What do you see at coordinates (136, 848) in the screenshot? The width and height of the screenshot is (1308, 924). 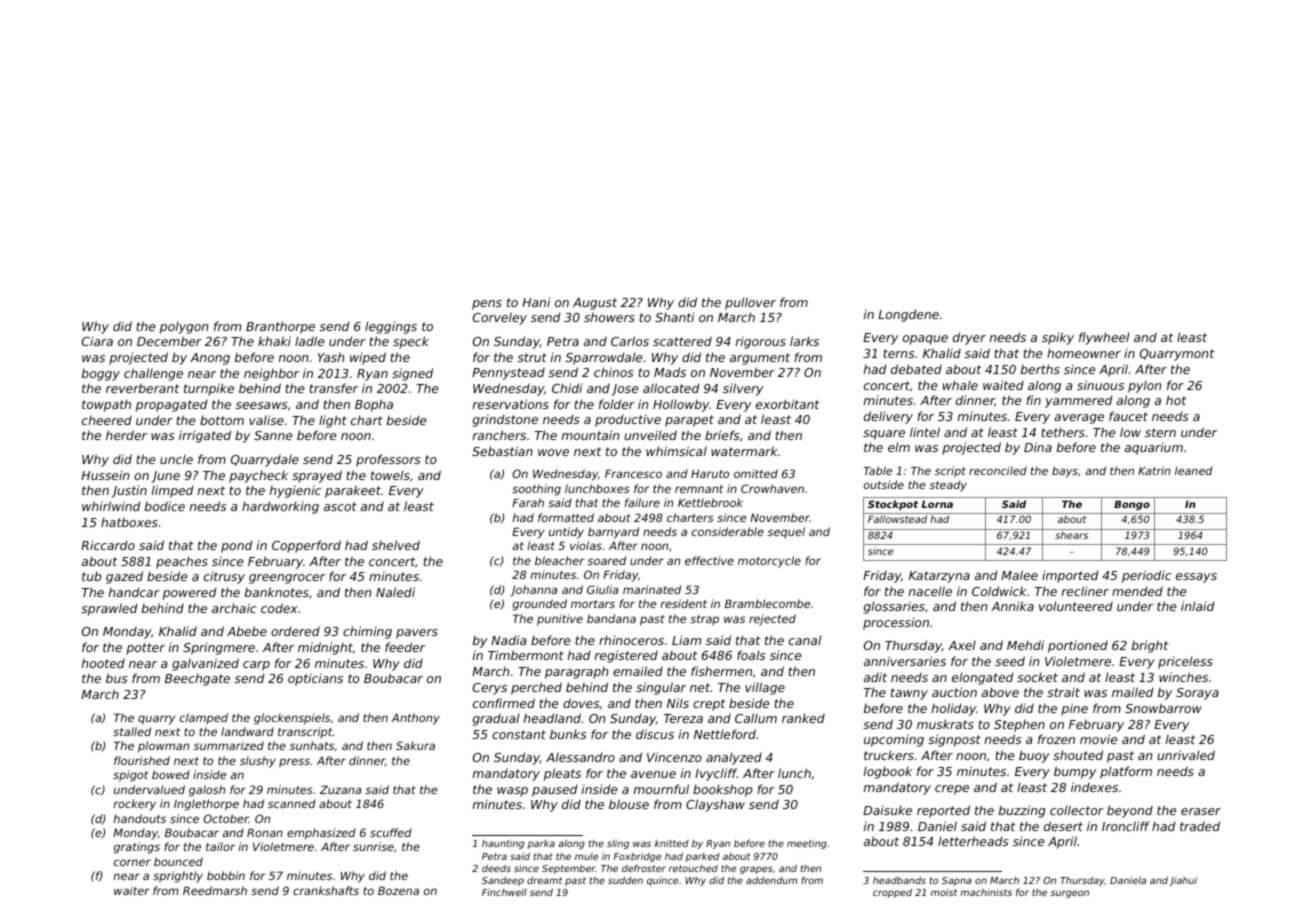 I see `gratings` at bounding box center [136, 848].
